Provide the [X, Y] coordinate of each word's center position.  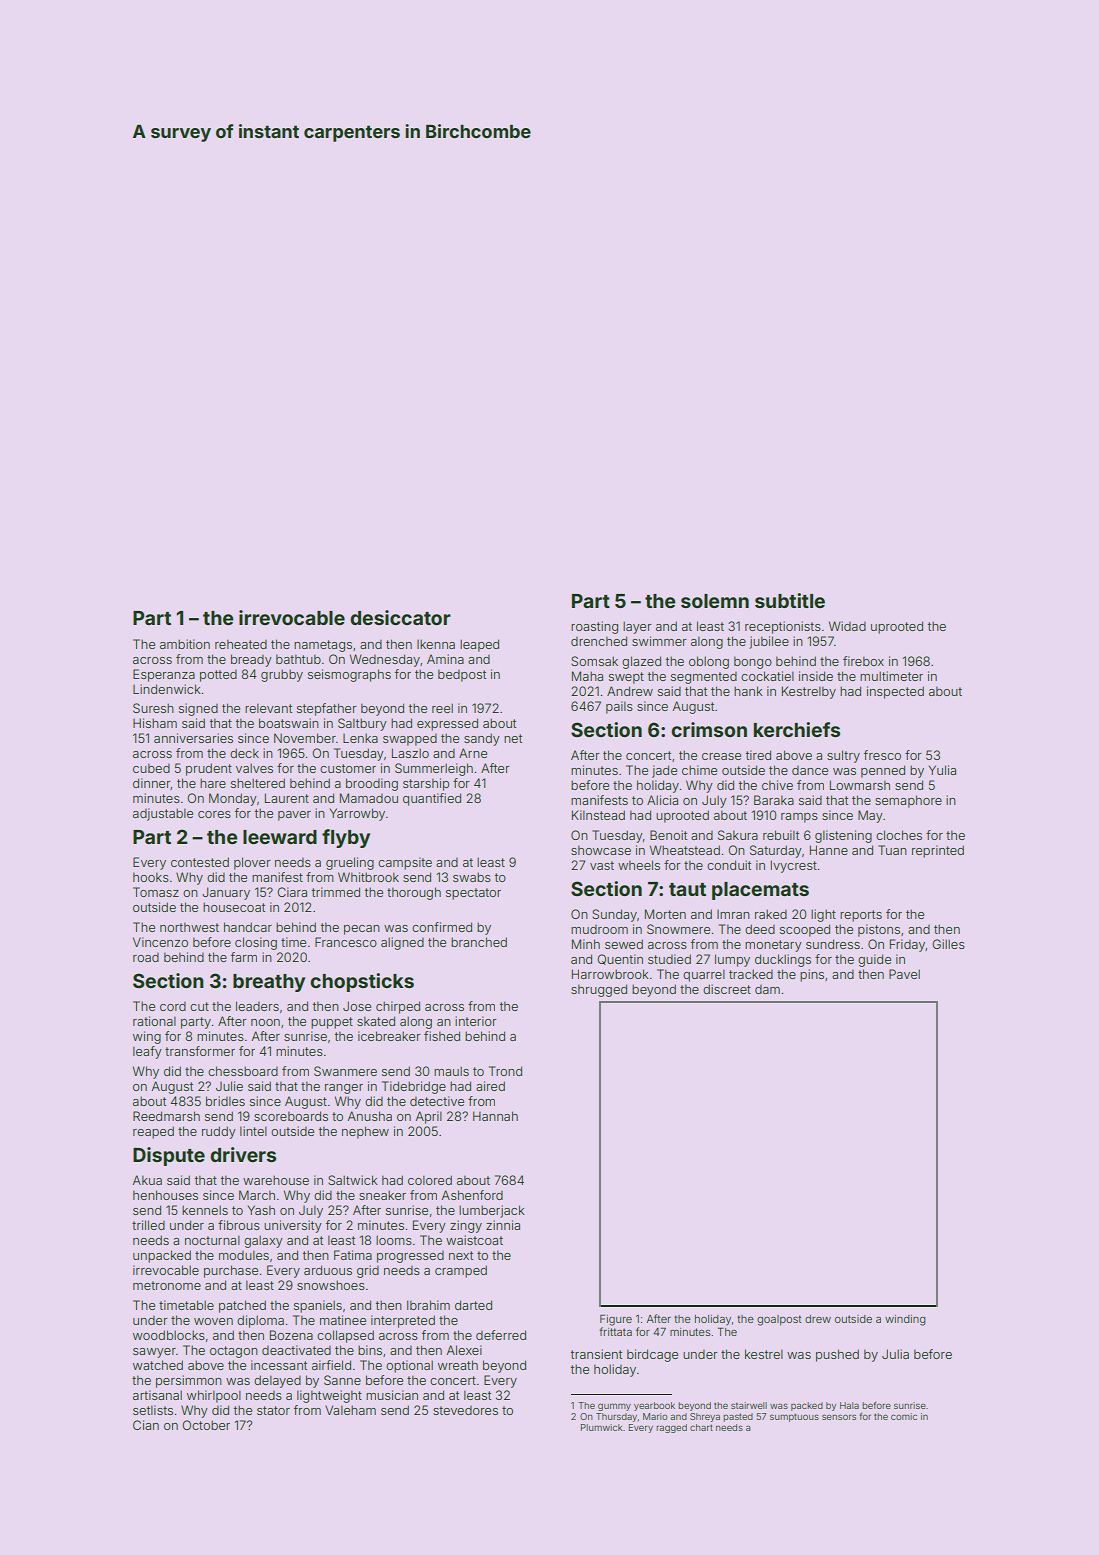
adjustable [163, 814]
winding [905, 1320]
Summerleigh [434, 769]
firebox [863, 661]
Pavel [904, 974]
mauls [451, 1071]
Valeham [350, 1410]
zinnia [503, 1225]
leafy [147, 1052]
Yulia [942, 770]
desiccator [400, 617]
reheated [241, 644]
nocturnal [212, 1240]
